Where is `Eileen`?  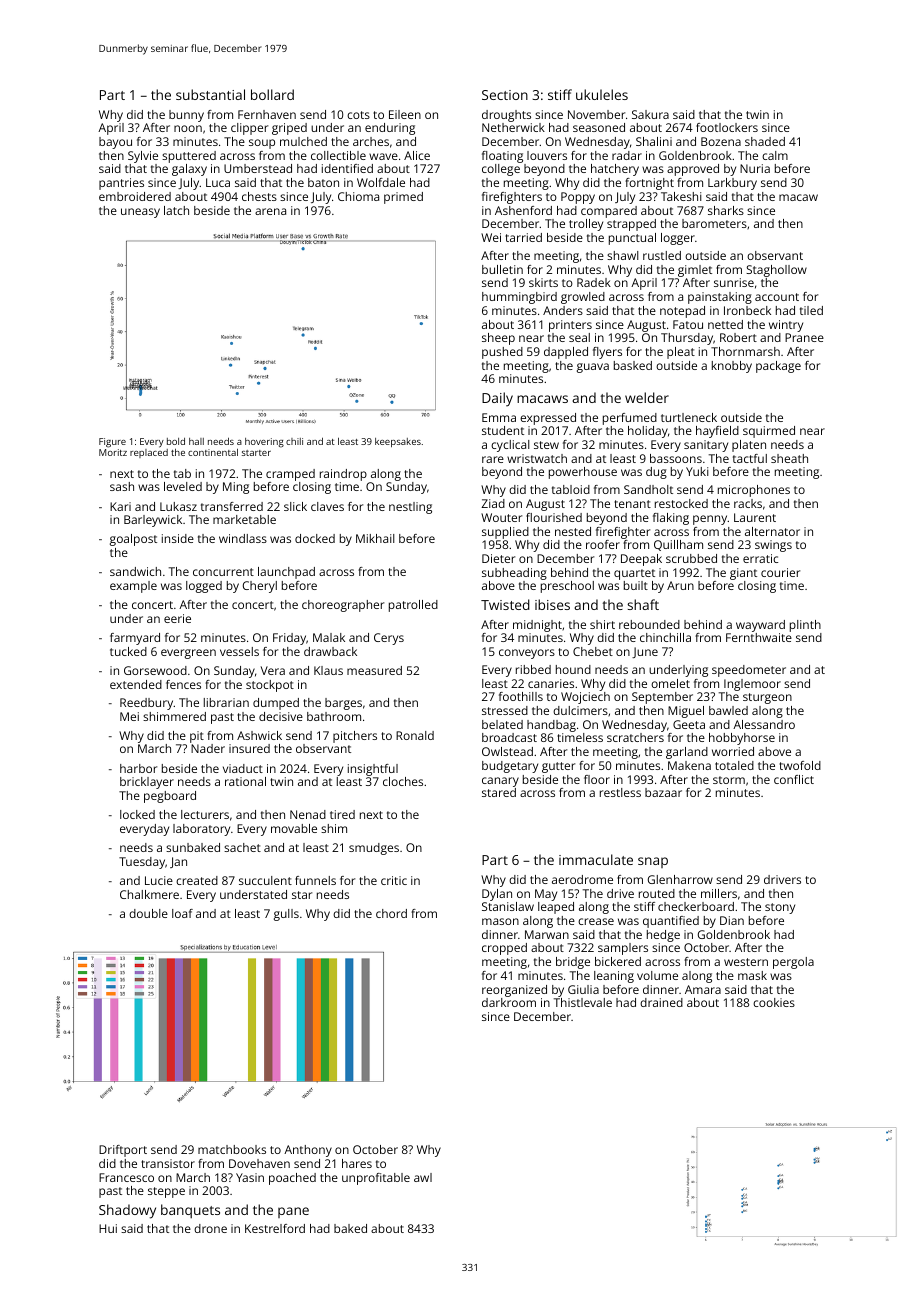 Eileen is located at coordinates (405, 114).
